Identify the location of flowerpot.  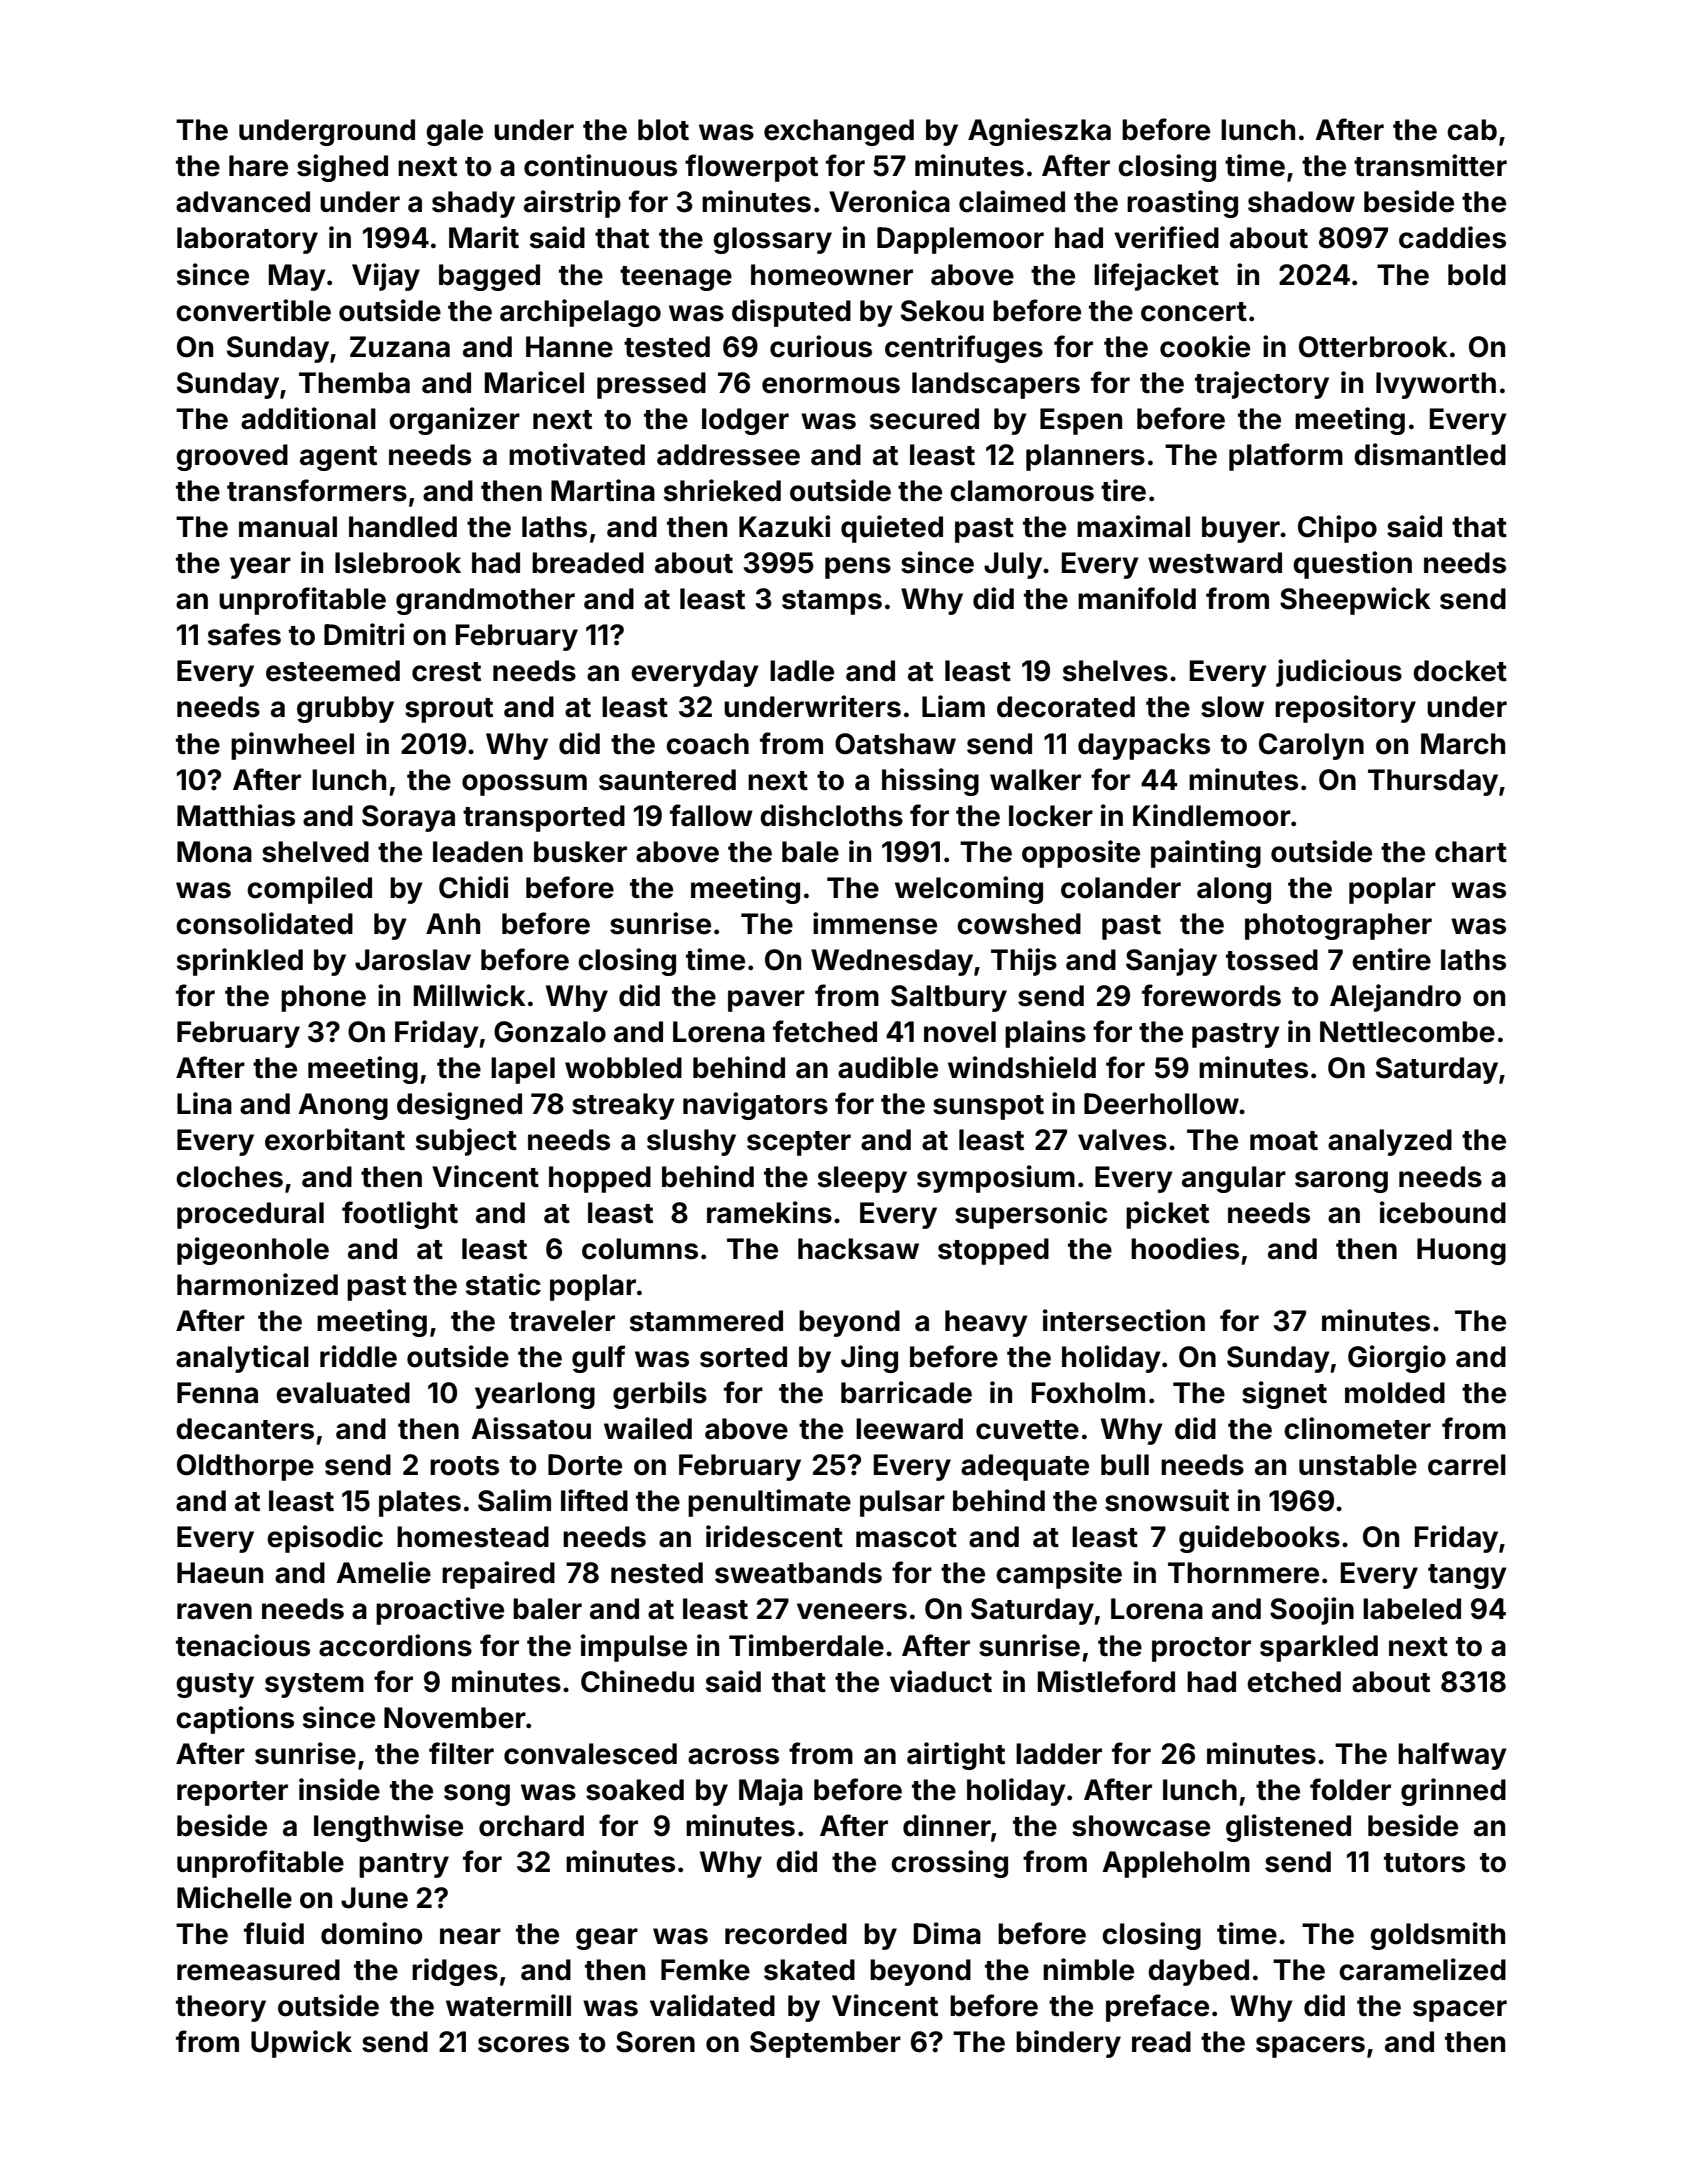
(751, 168).
